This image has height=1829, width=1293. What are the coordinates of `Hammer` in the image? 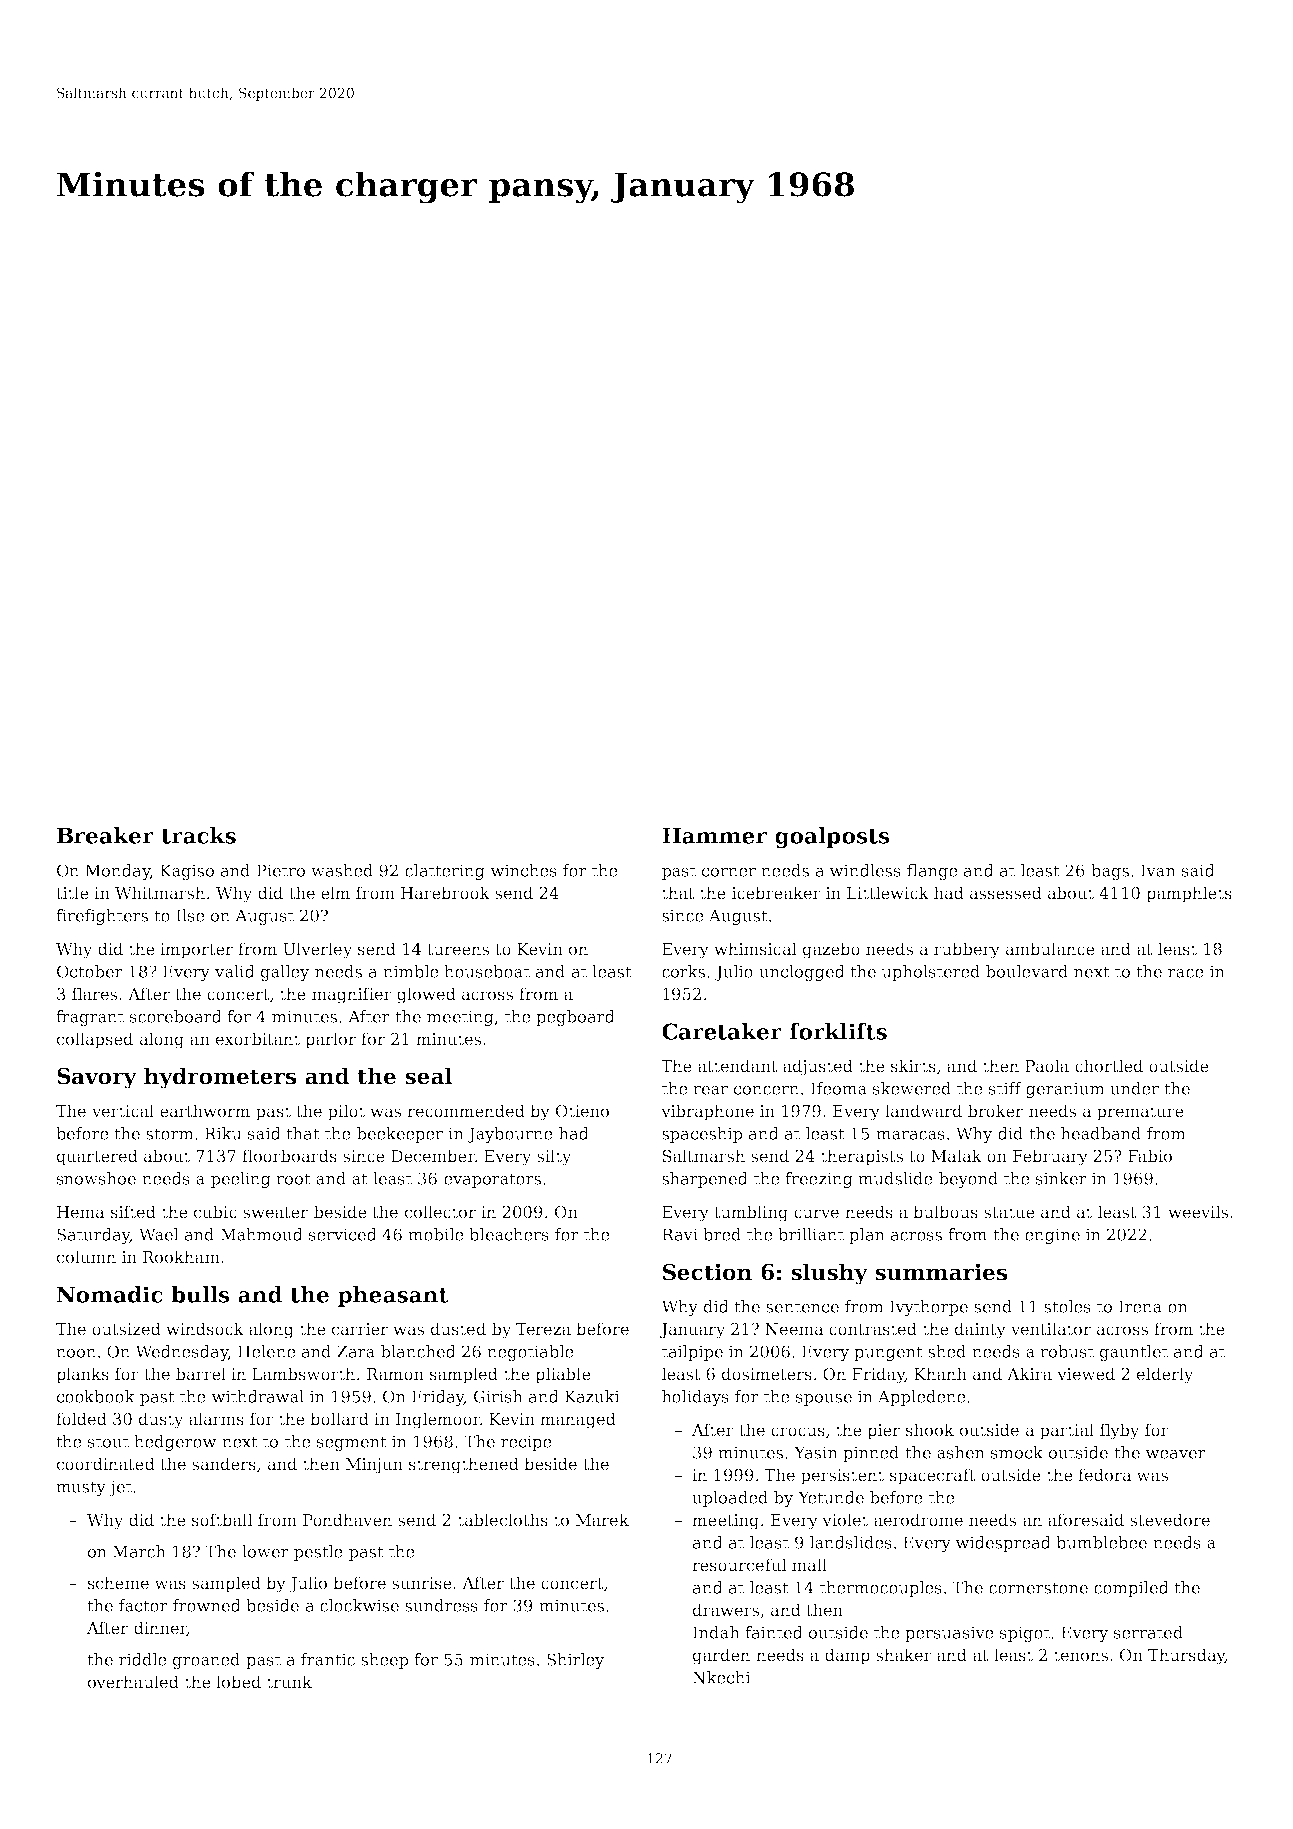 It's located at (714, 835).
